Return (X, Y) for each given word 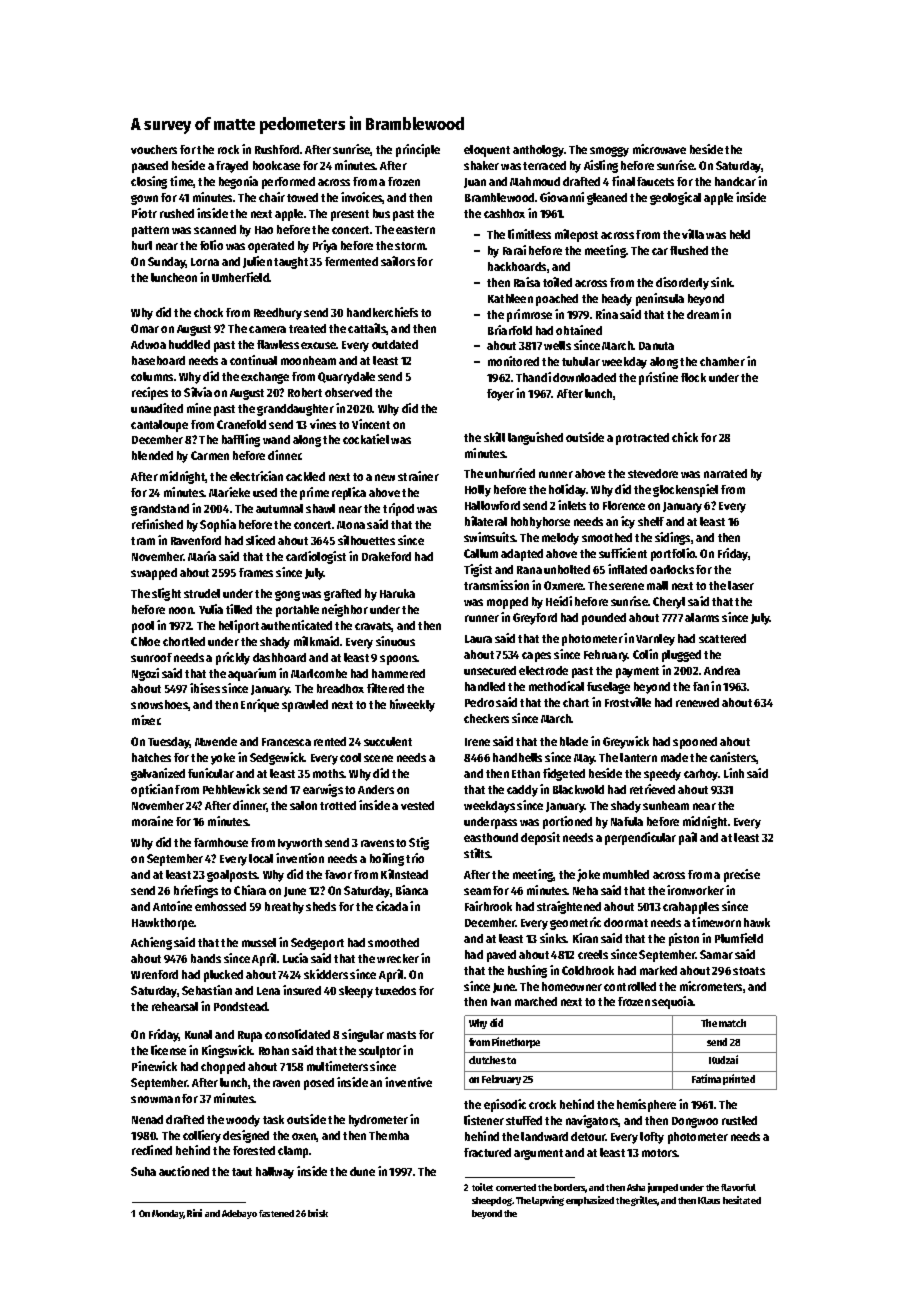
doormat (626, 922)
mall (657, 585)
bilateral (486, 521)
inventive (408, 1082)
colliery (202, 1136)
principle (418, 150)
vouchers (154, 149)
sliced (260, 540)
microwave (659, 149)
